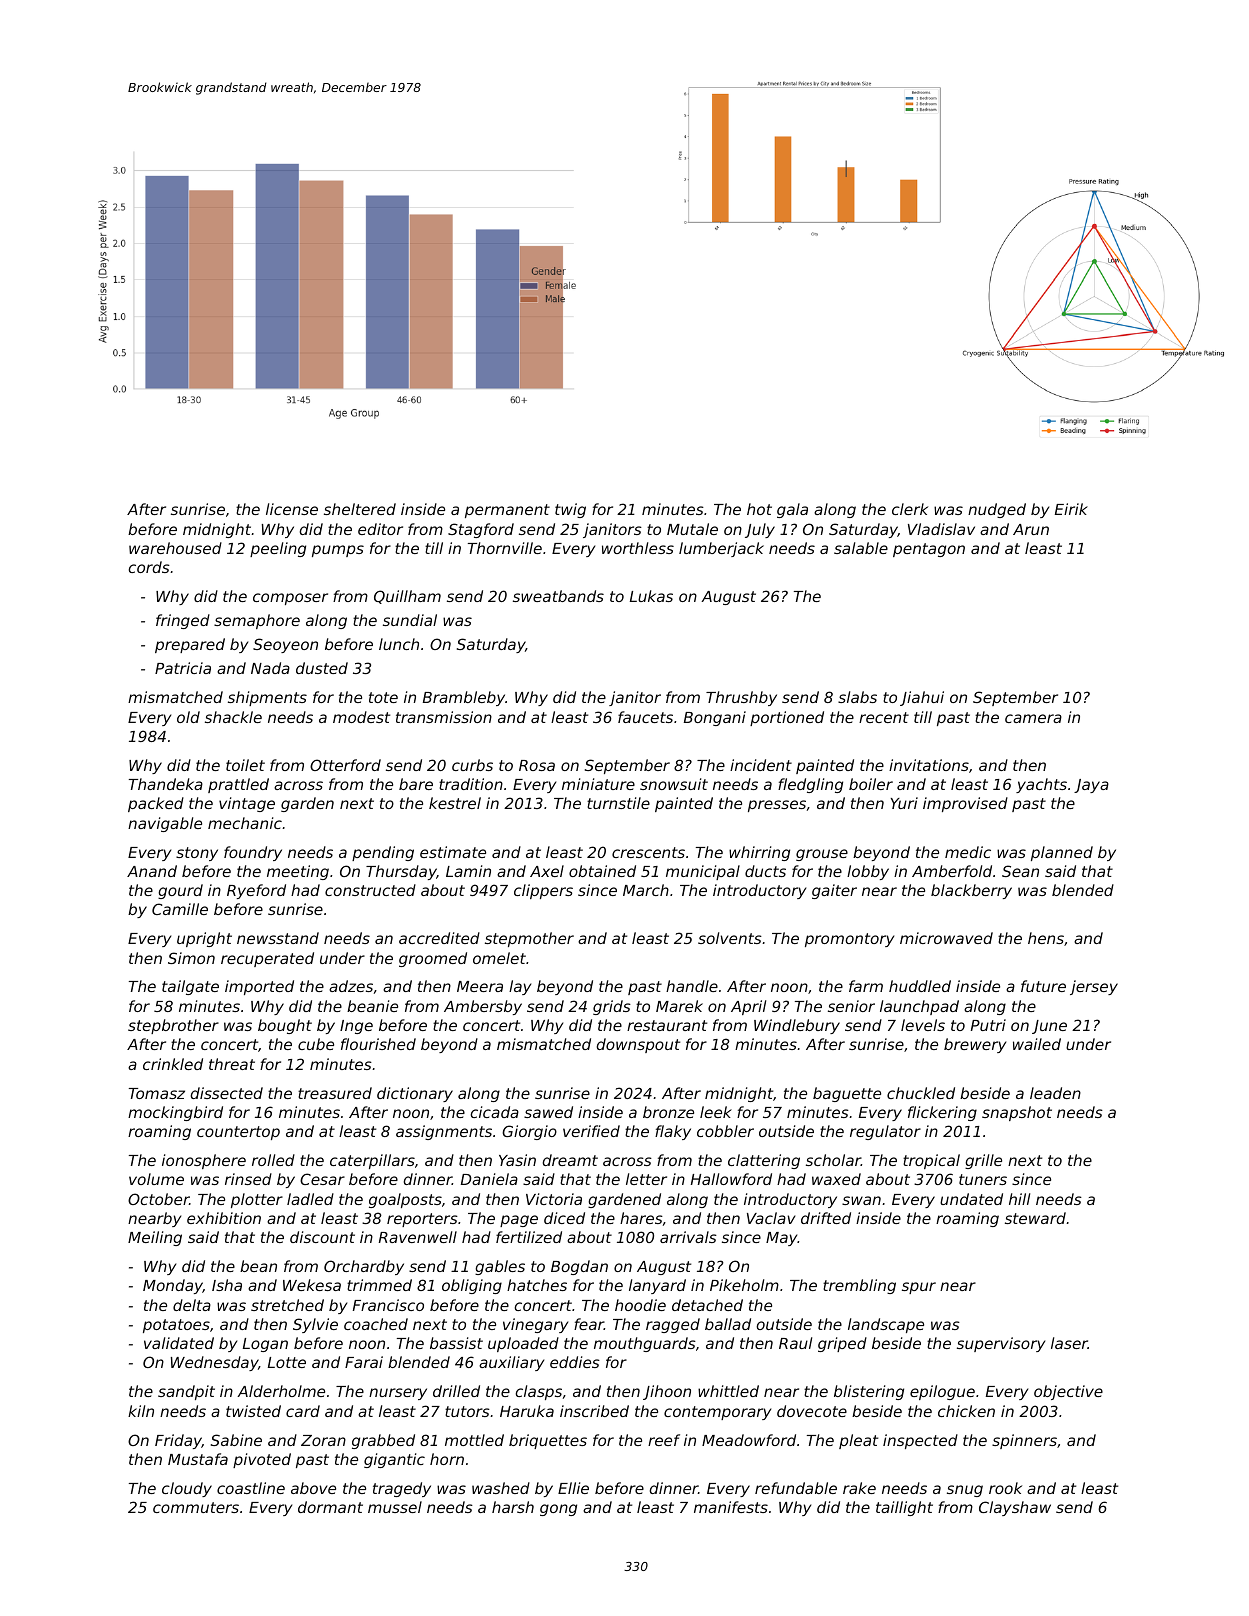 This page has width=1249, height=1616. What do you see at coordinates (792, 510) in the page?
I see `gala` at bounding box center [792, 510].
